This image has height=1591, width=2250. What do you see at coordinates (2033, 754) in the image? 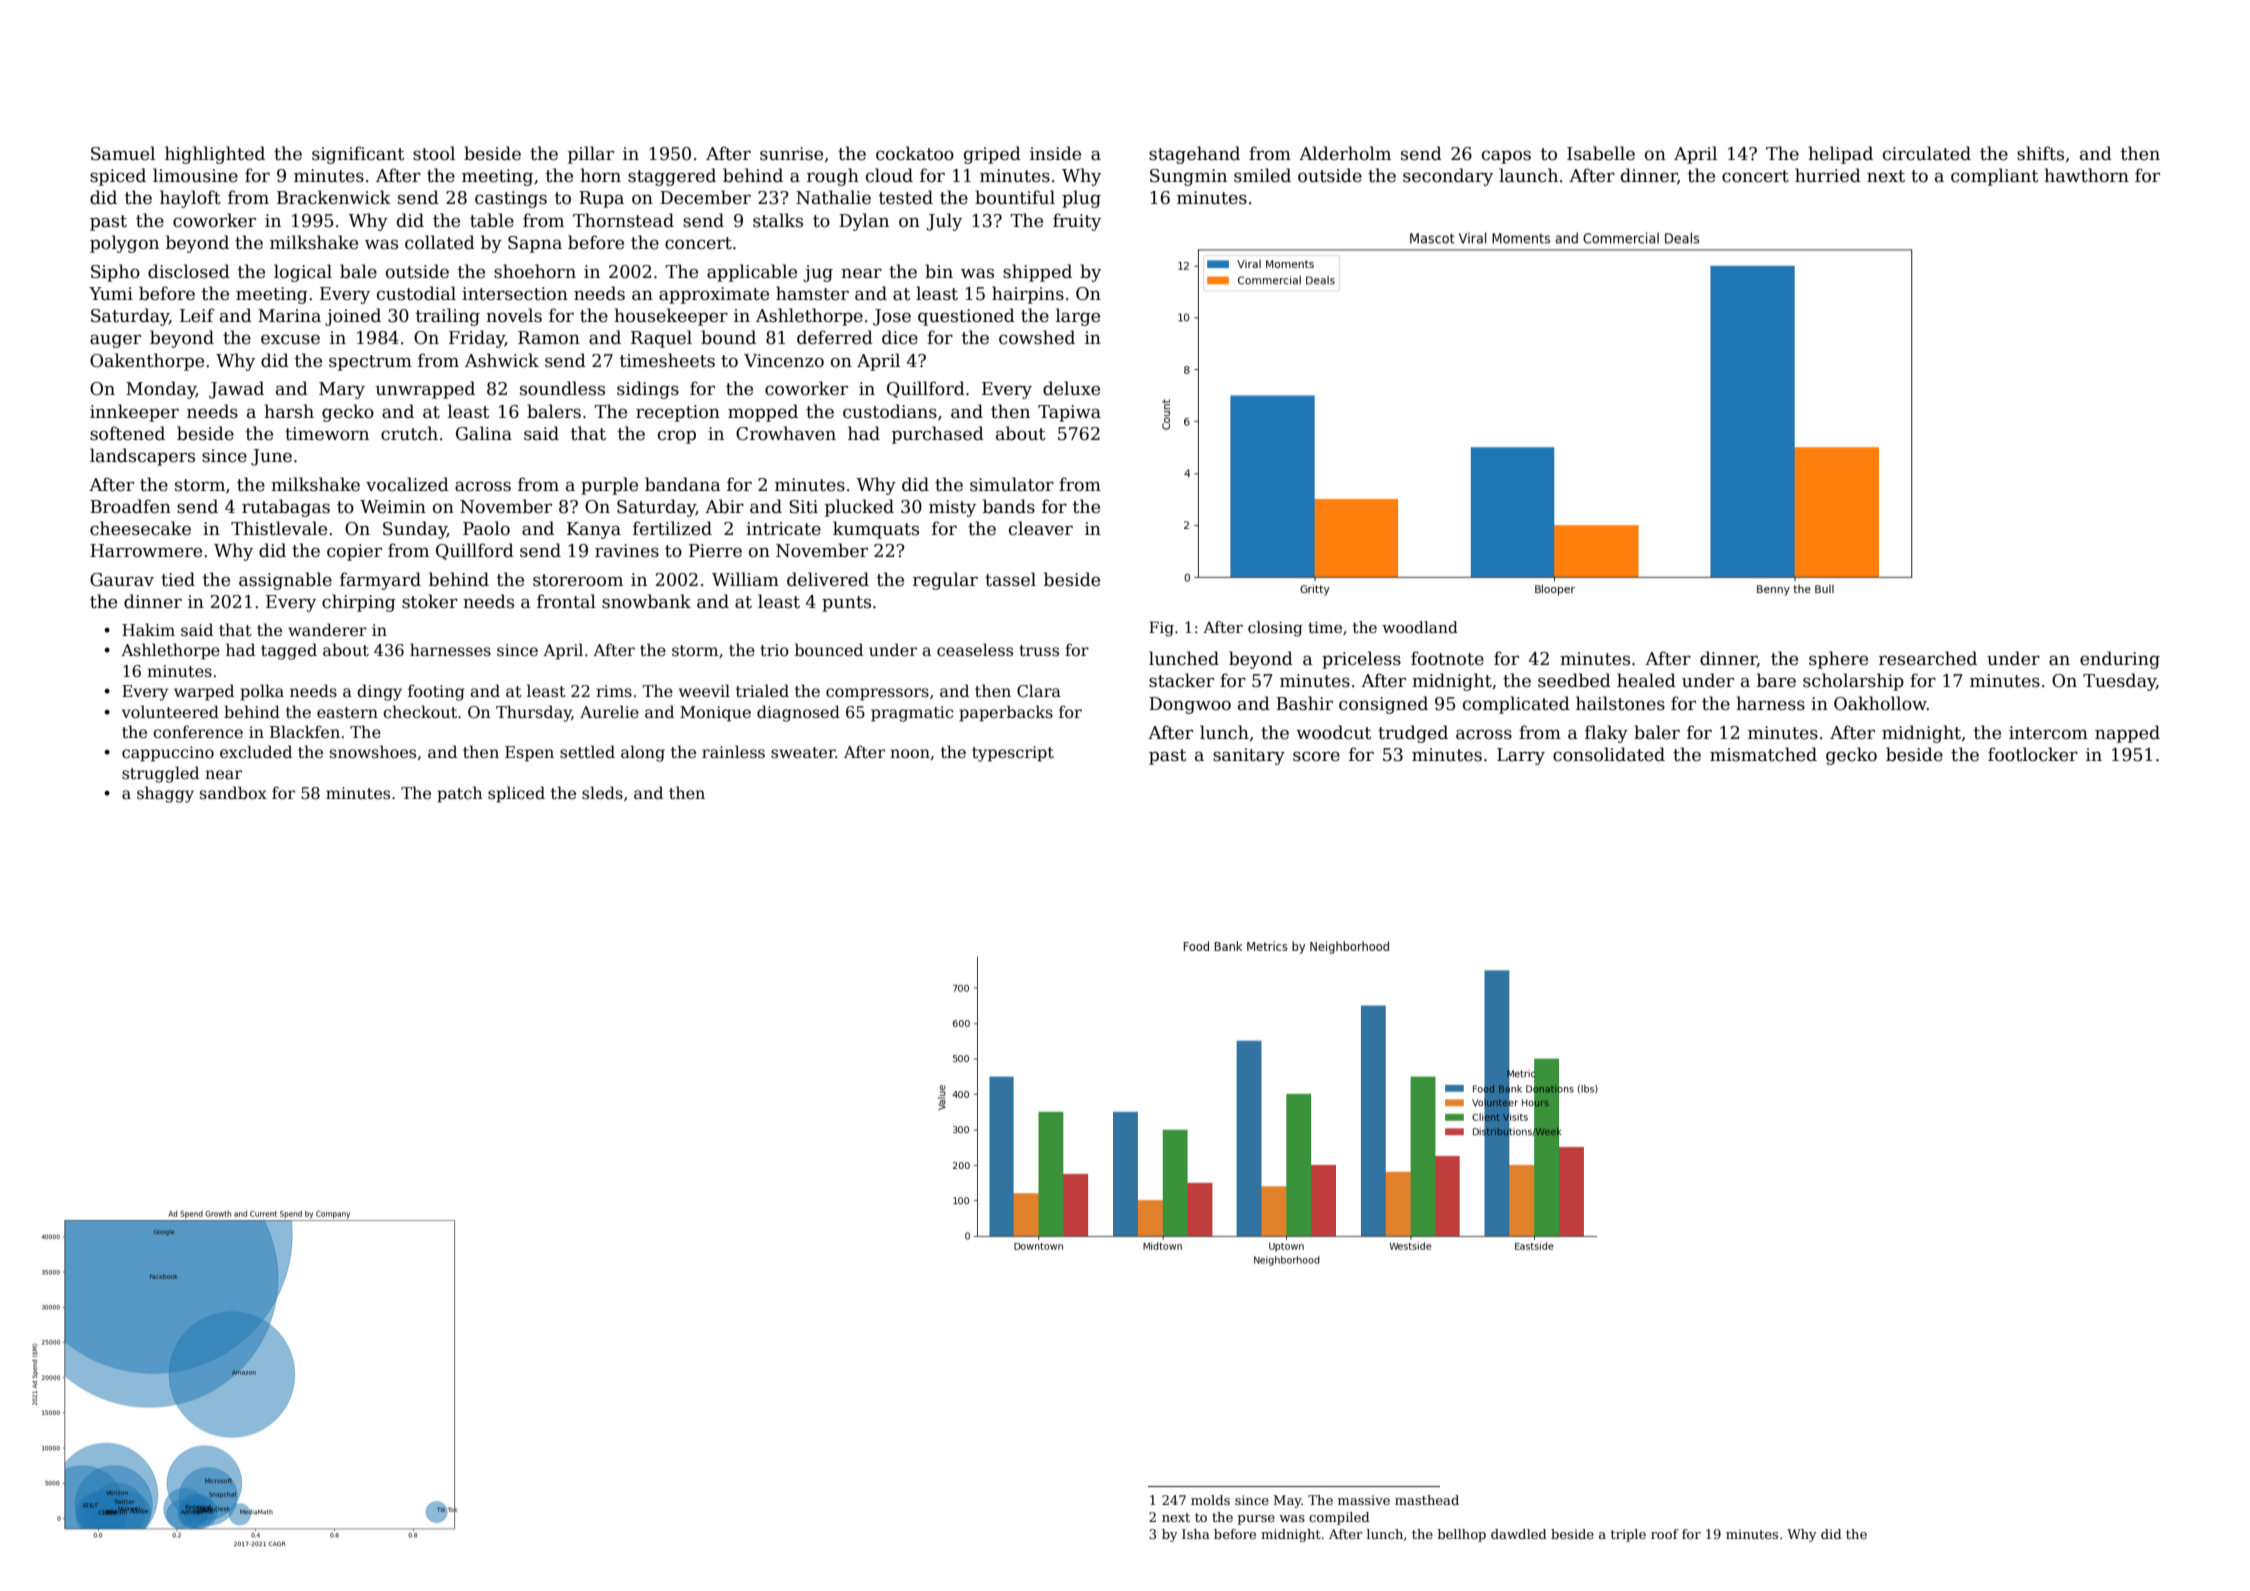
I see `footlocker` at bounding box center [2033, 754].
